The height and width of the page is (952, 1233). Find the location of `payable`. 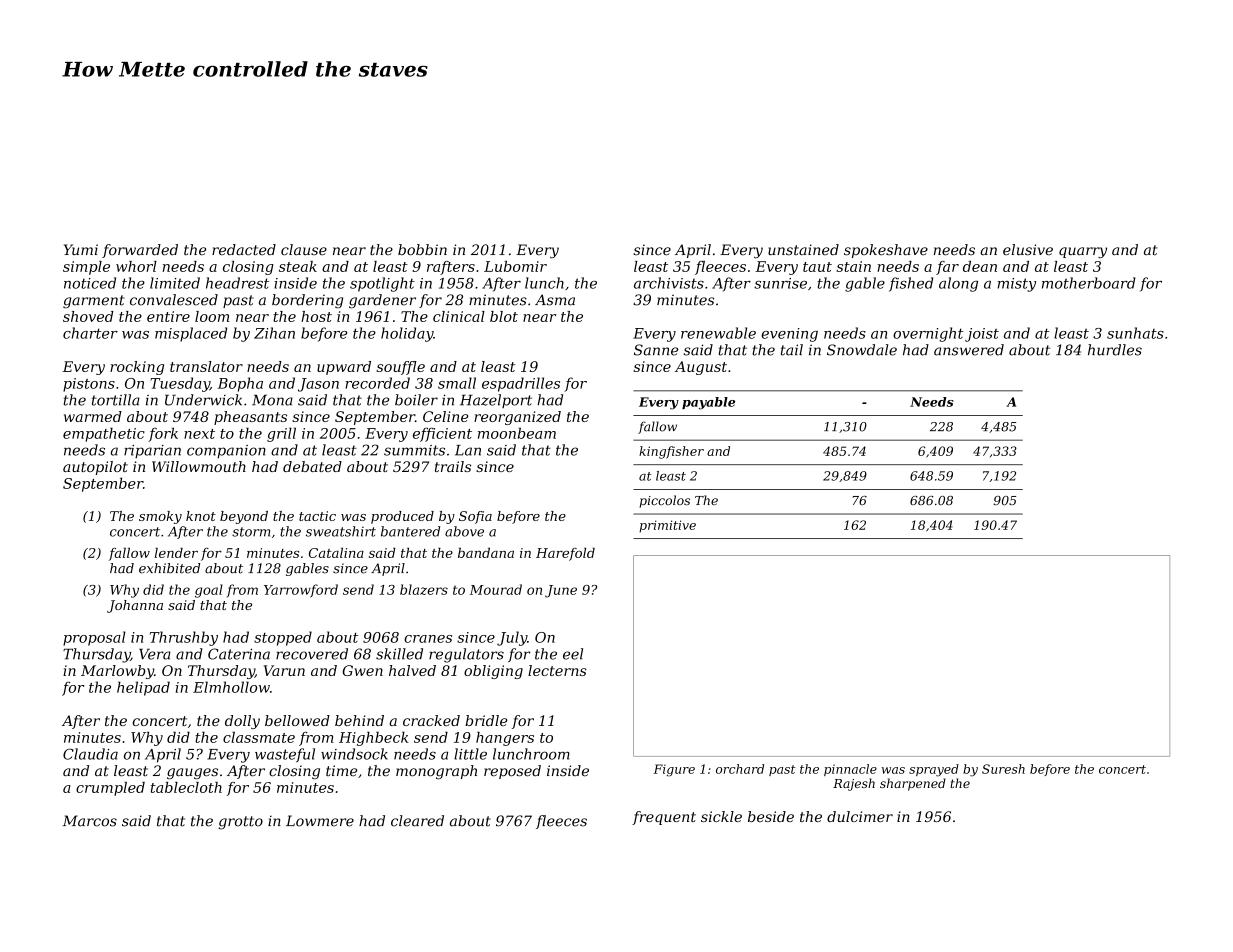

payable is located at coordinates (708, 403).
